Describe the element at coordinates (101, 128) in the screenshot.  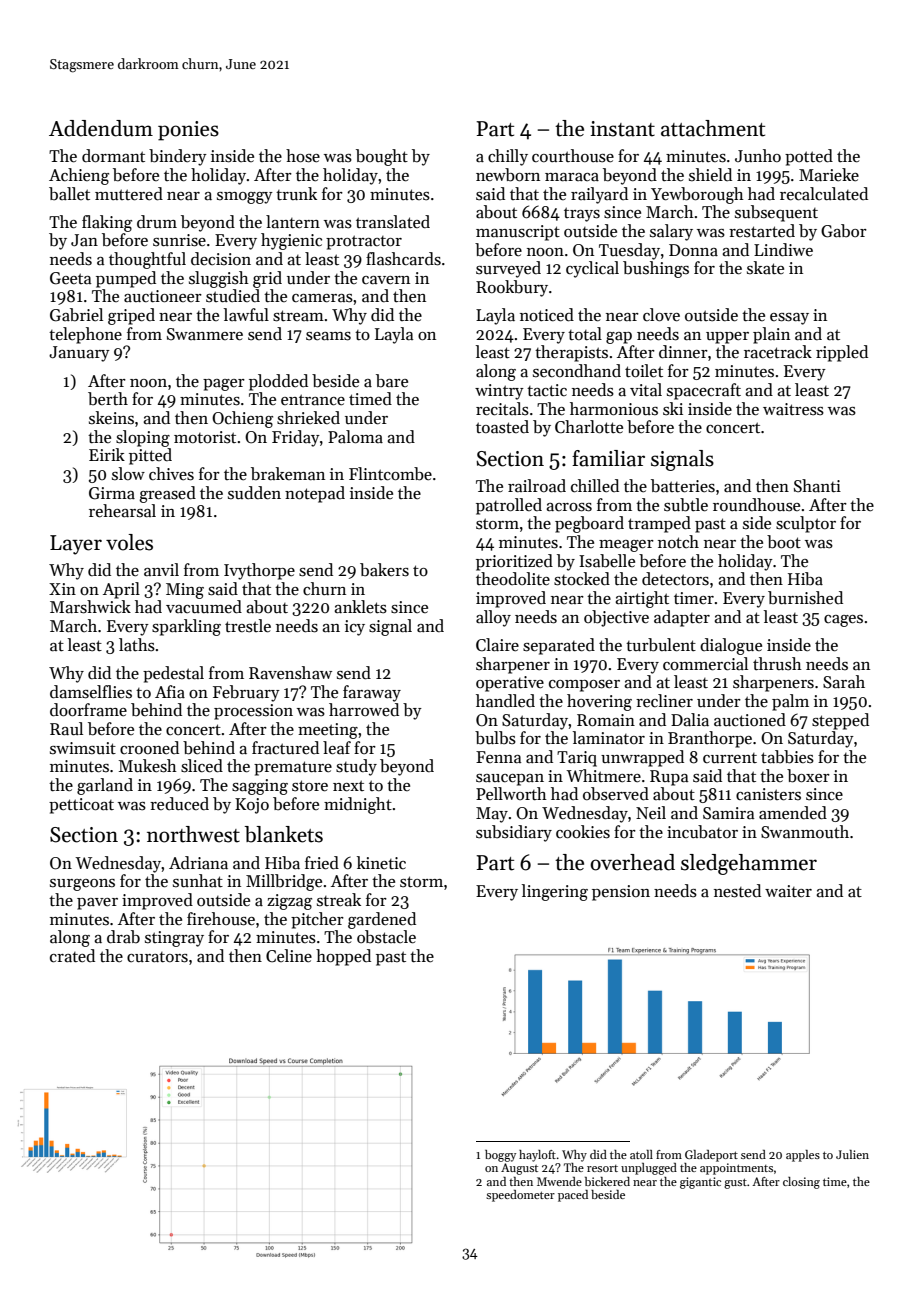
I see `Addendum` at that location.
